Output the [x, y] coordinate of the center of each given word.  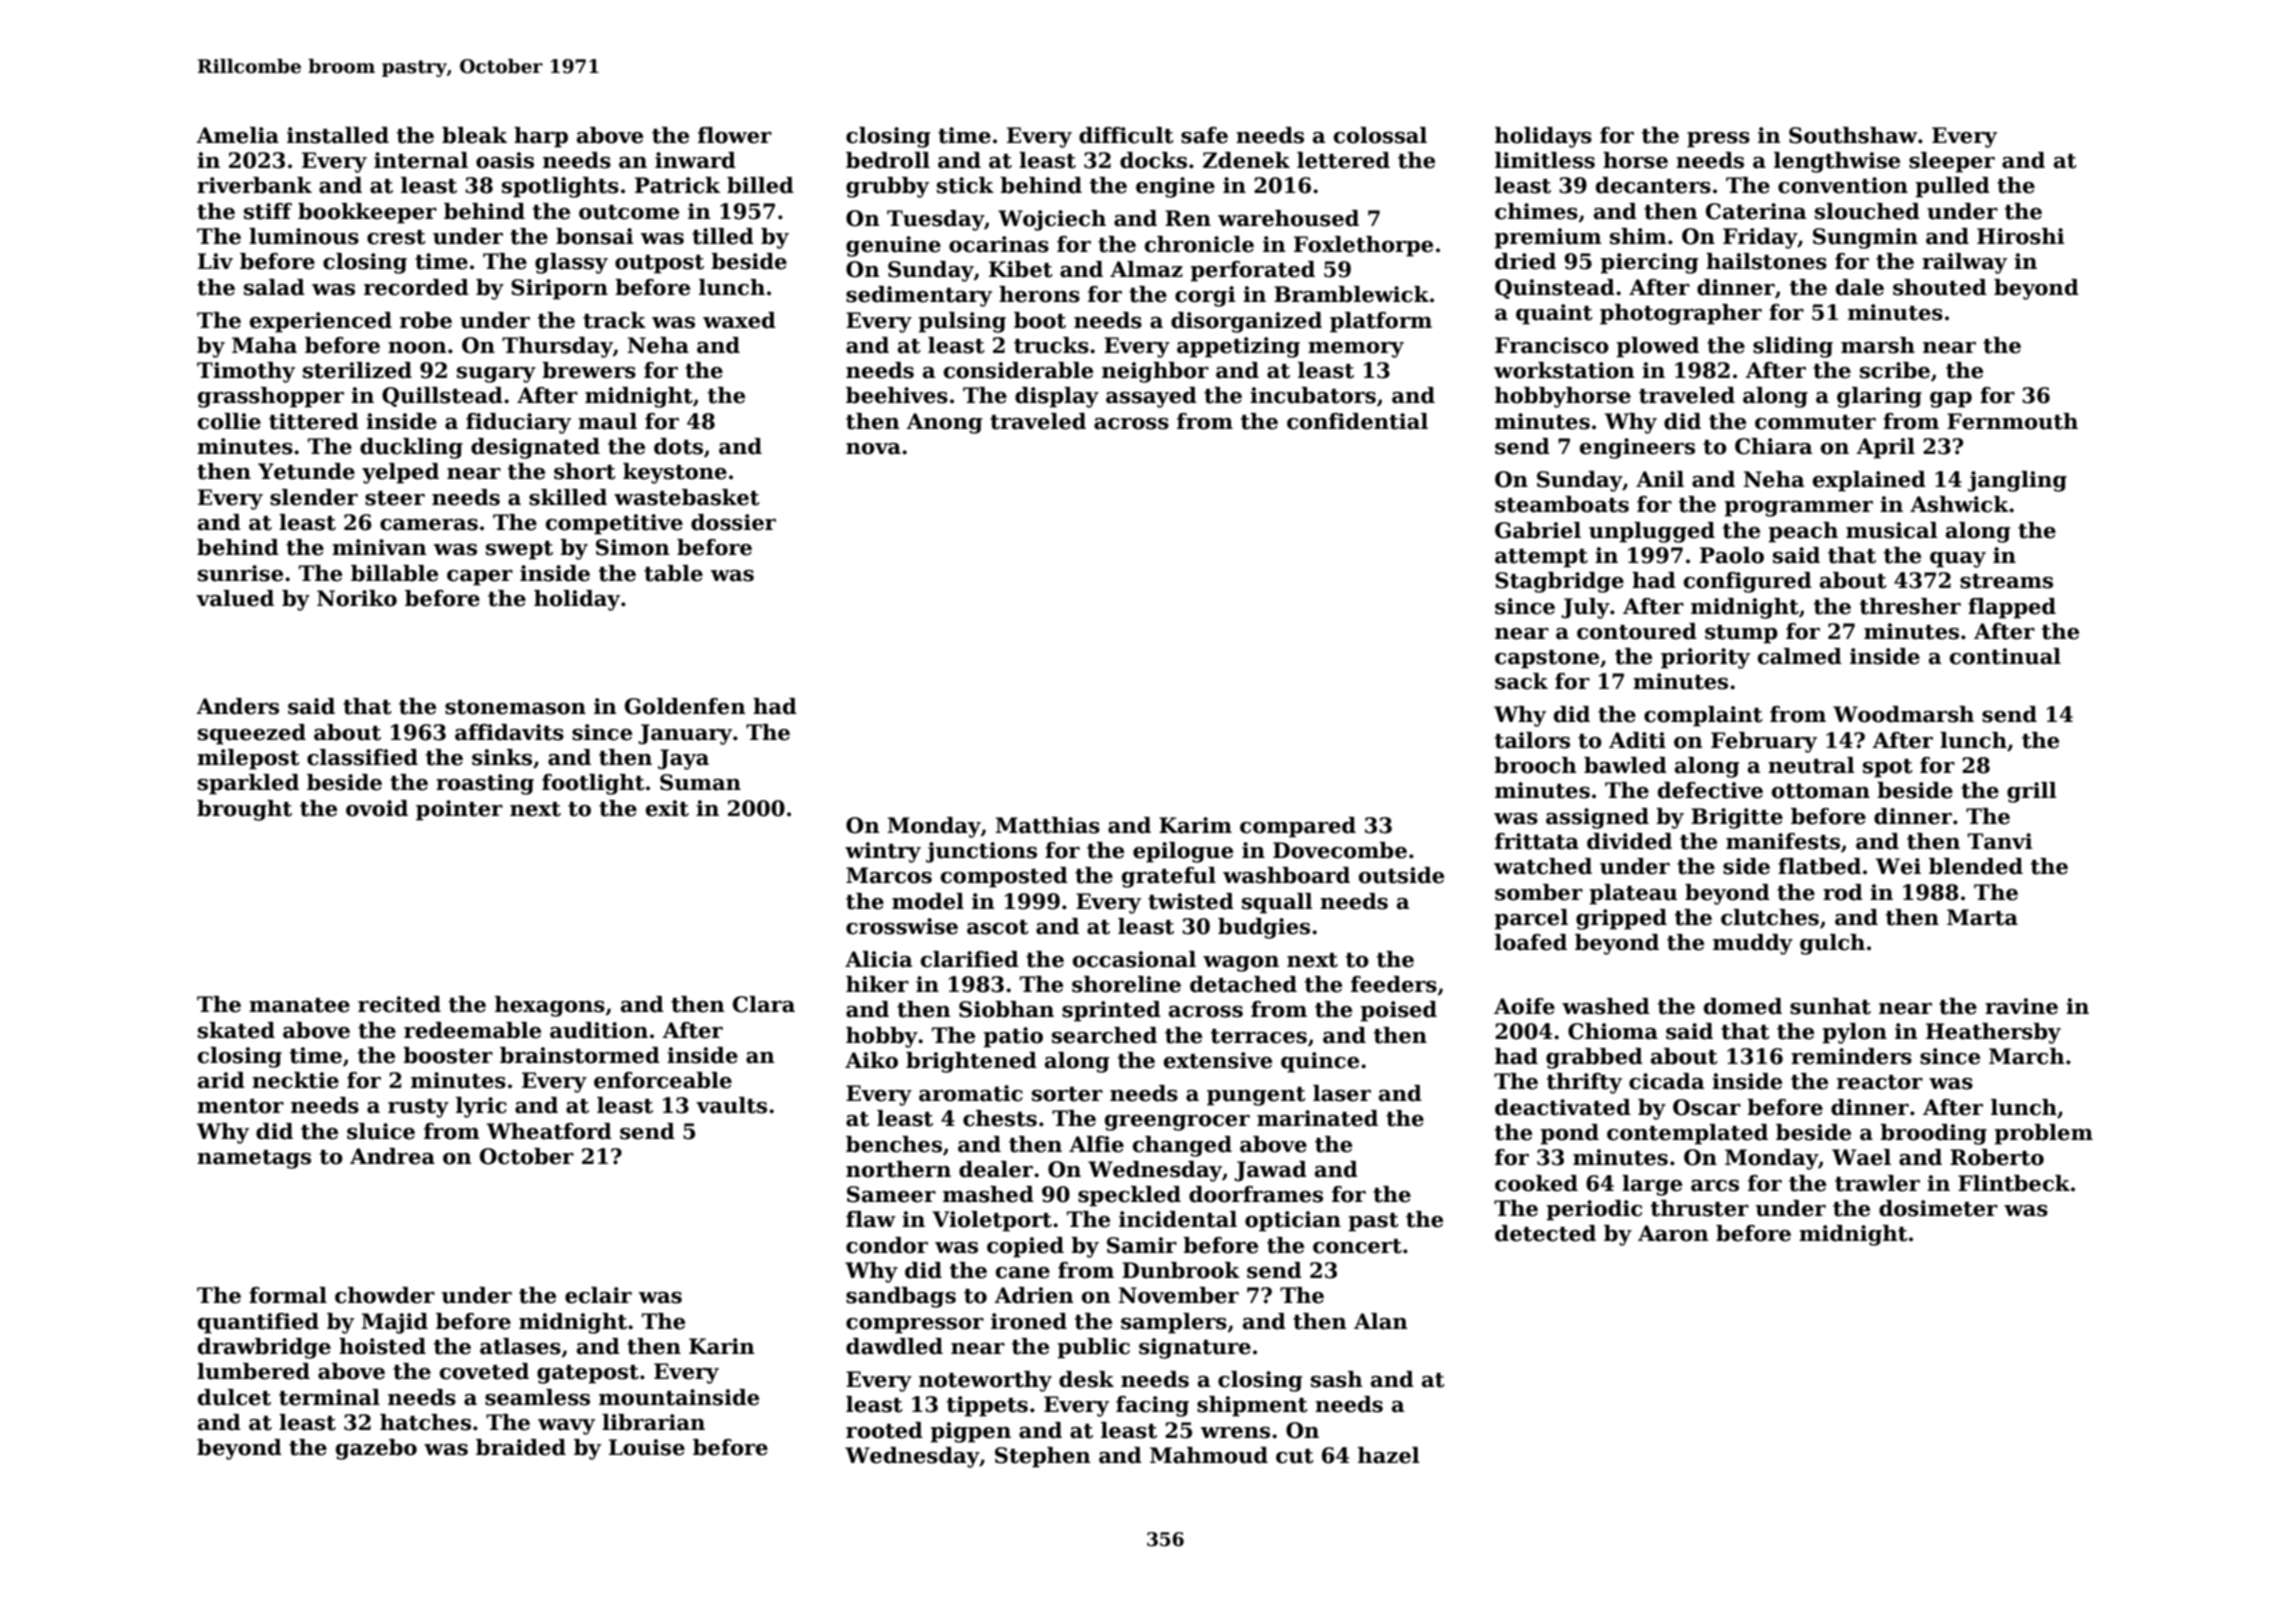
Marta [1982, 917]
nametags [254, 1159]
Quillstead [442, 397]
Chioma [1613, 1031]
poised [1398, 1011]
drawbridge [264, 1348]
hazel [1389, 1455]
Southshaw [1853, 135]
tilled [723, 236]
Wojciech [1052, 220]
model [928, 901]
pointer [459, 810]
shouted [1940, 287]
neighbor [1155, 372]
